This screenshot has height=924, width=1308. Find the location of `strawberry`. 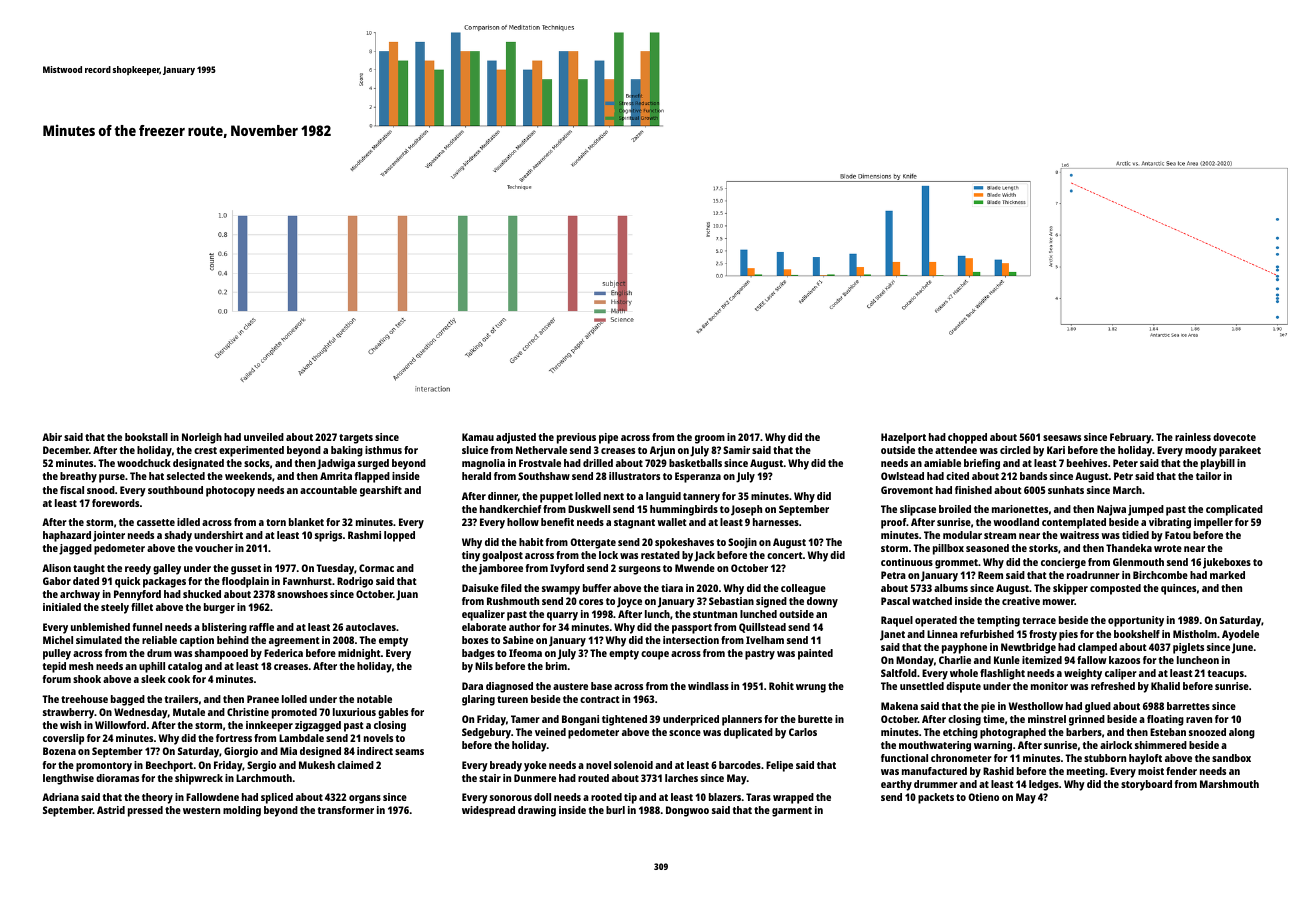

strawberry is located at coordinates (69, 713).
